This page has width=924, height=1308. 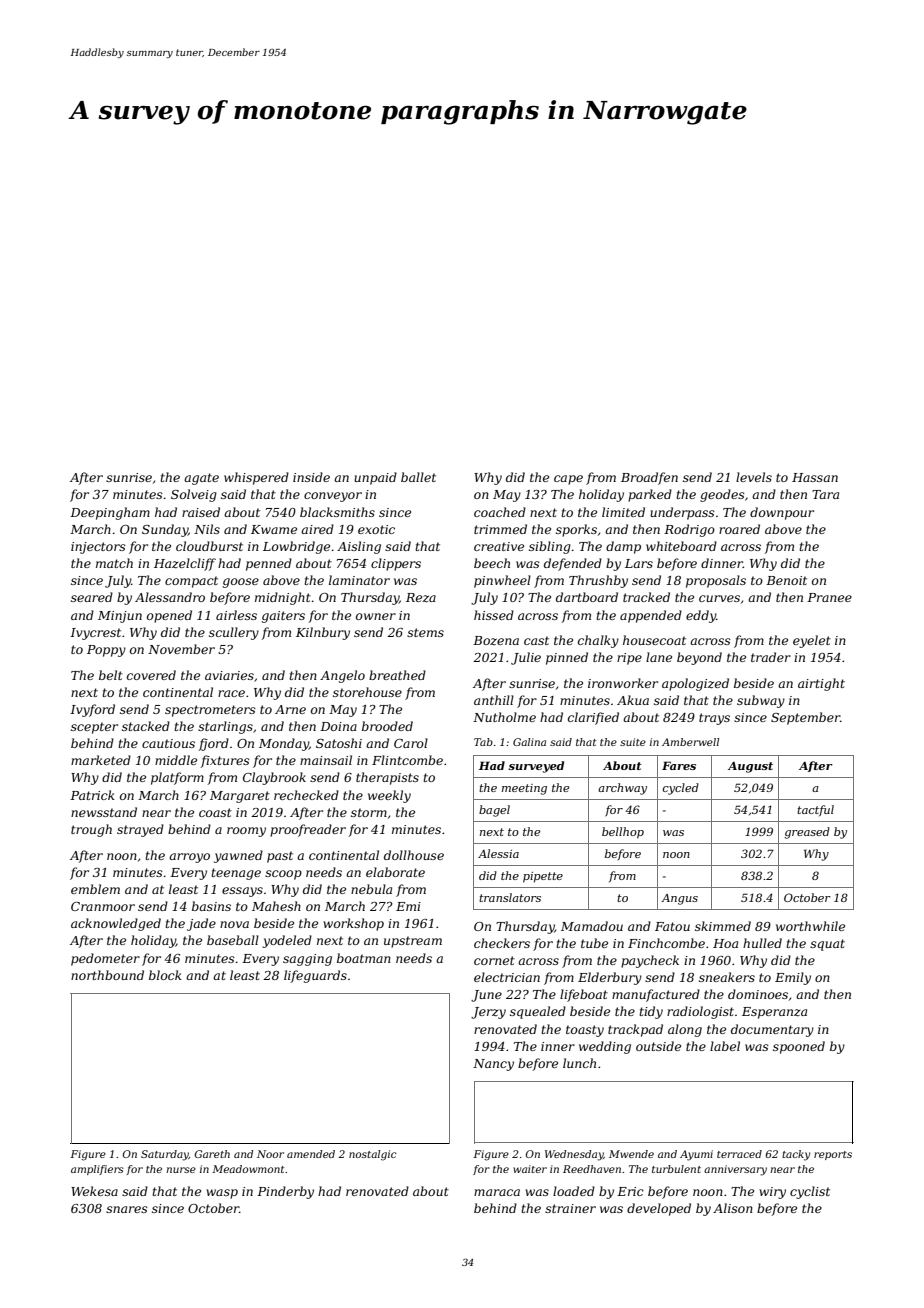 What do you see at coordinates (107, 975) in the page?
I see `northbound` at bounding box center [107, 975].
